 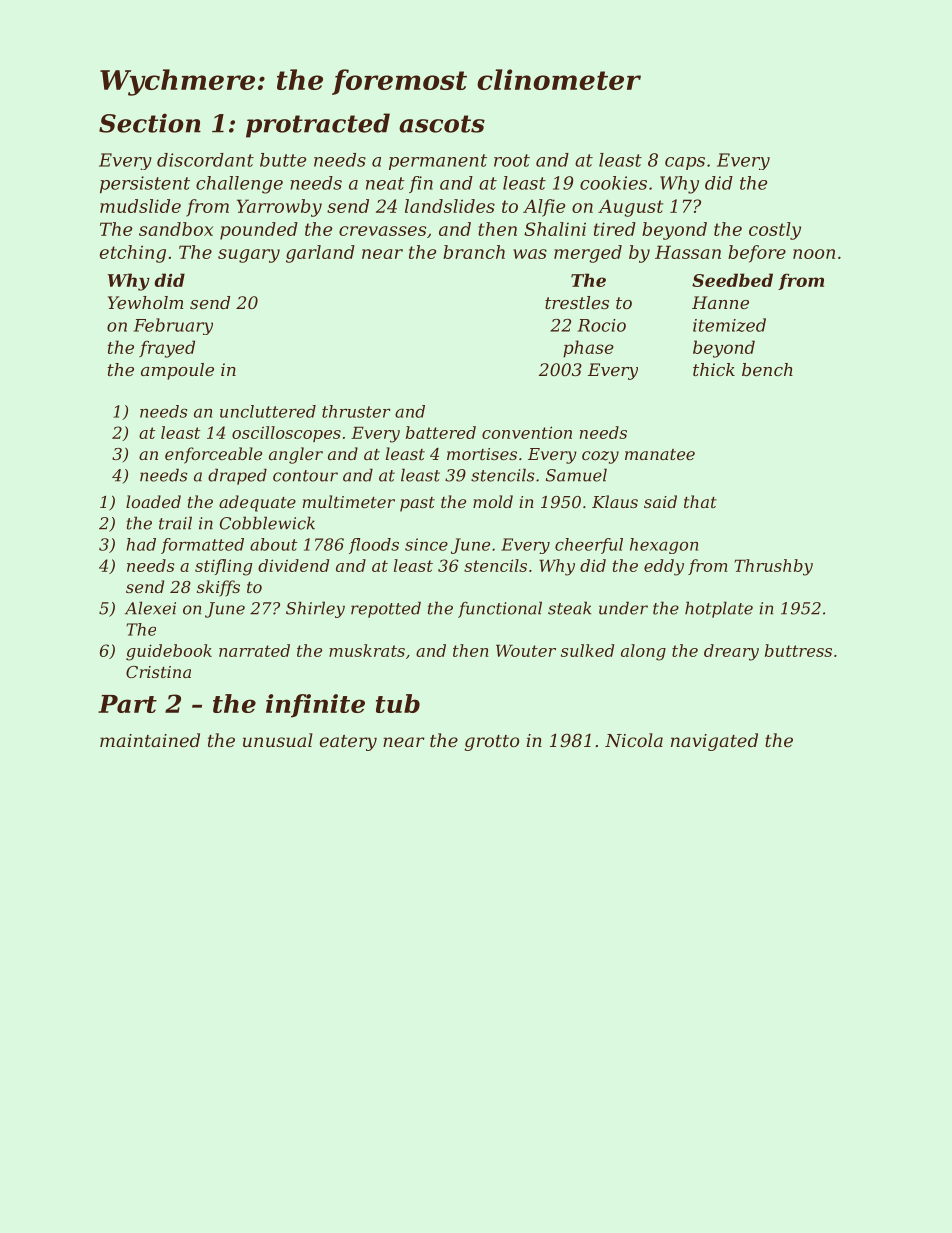 What do you see at coordinates (767, 369) in the screenshot?
I see `bench` at bounding box center [767, 369].
